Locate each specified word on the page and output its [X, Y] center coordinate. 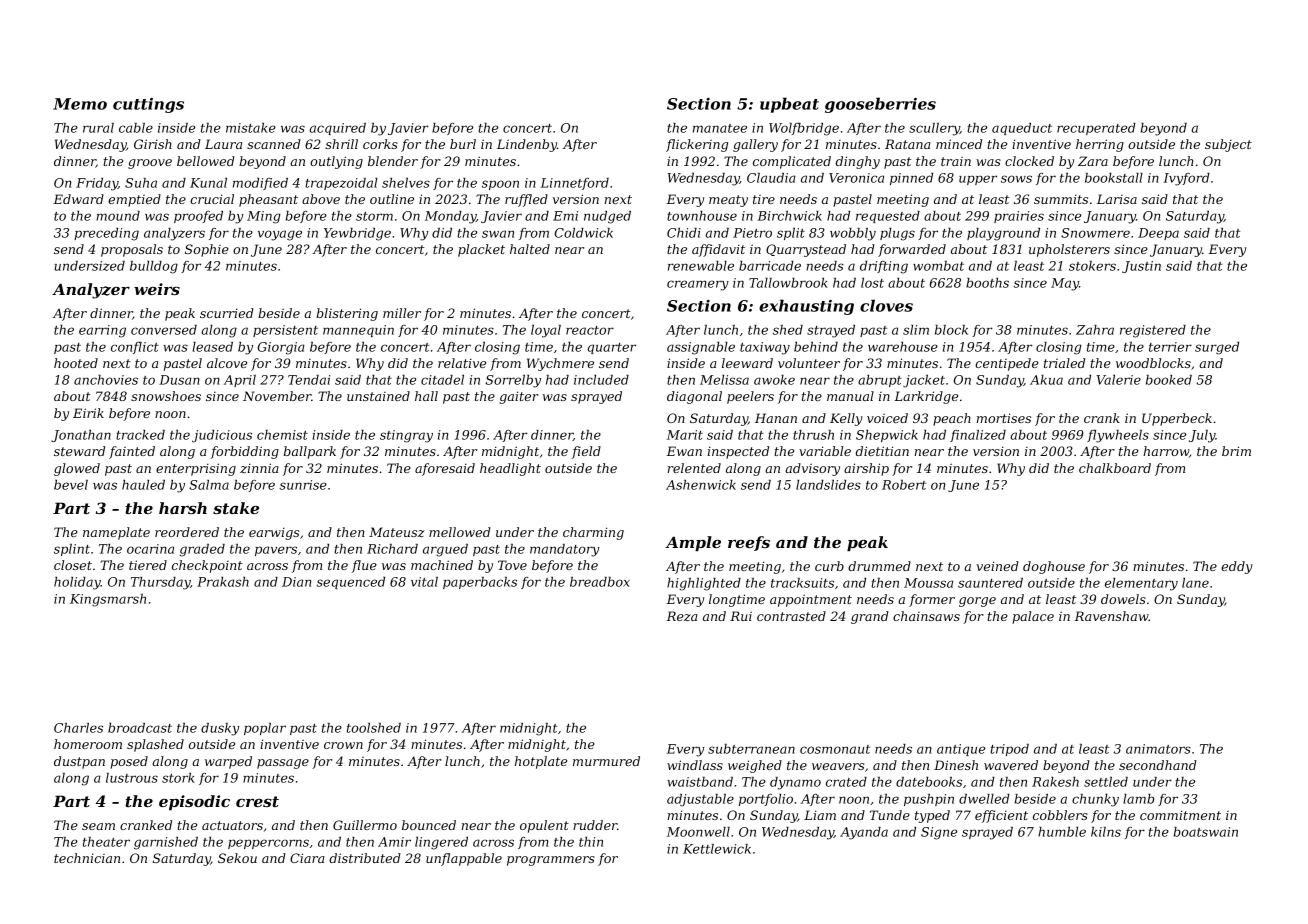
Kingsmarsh [108, 600]
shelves [406, 183]
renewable [701, 266]
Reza [682, 616]
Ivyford [1186, 179]
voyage [280, 235]
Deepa [1158, 234]
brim [1236, 451]
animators [1158, 749]
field [586, 452]
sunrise [303, 485]
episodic [194, 802]
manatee [720, 128]
